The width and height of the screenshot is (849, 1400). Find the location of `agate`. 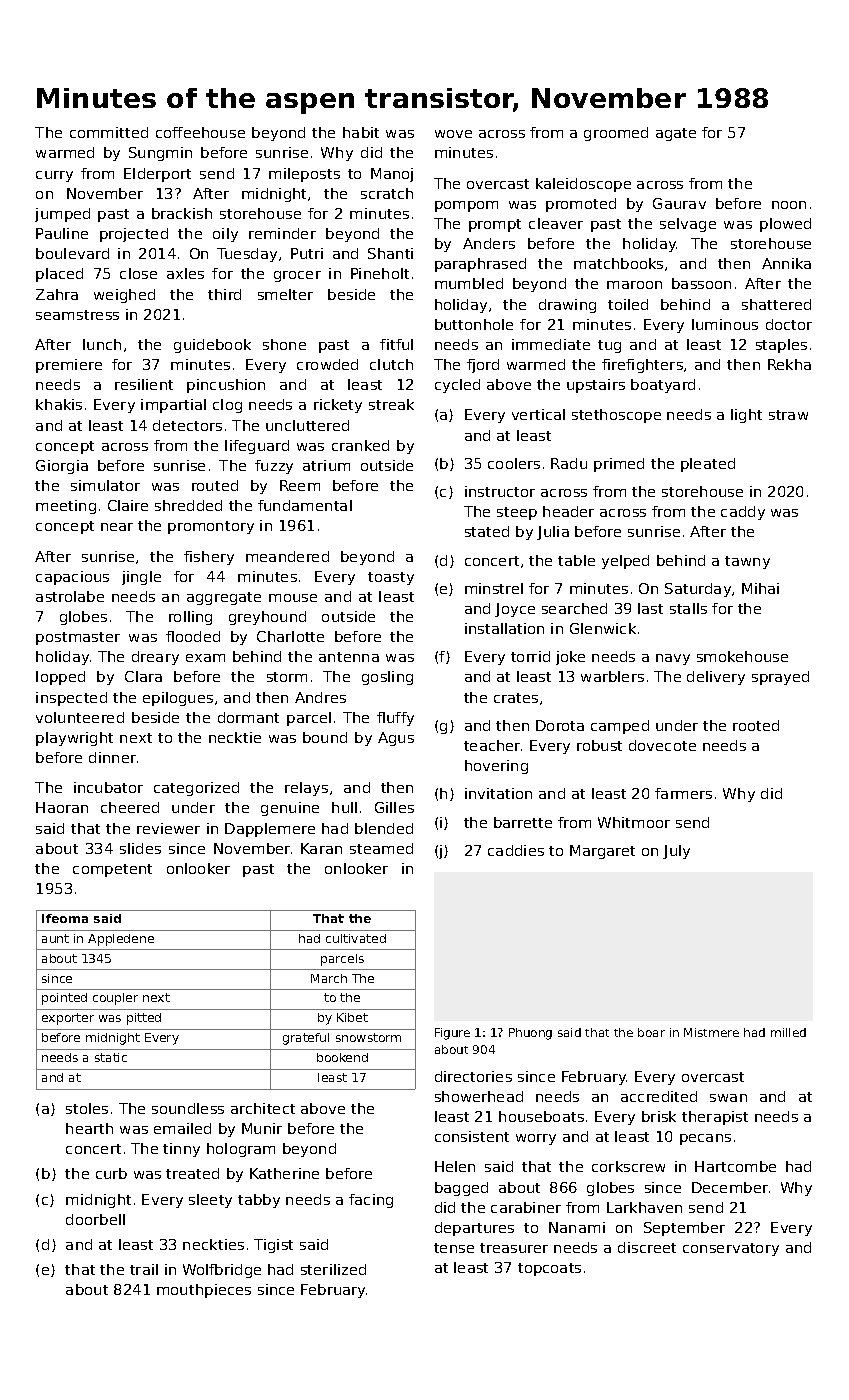

agate is located at coordinates (676, 134).
